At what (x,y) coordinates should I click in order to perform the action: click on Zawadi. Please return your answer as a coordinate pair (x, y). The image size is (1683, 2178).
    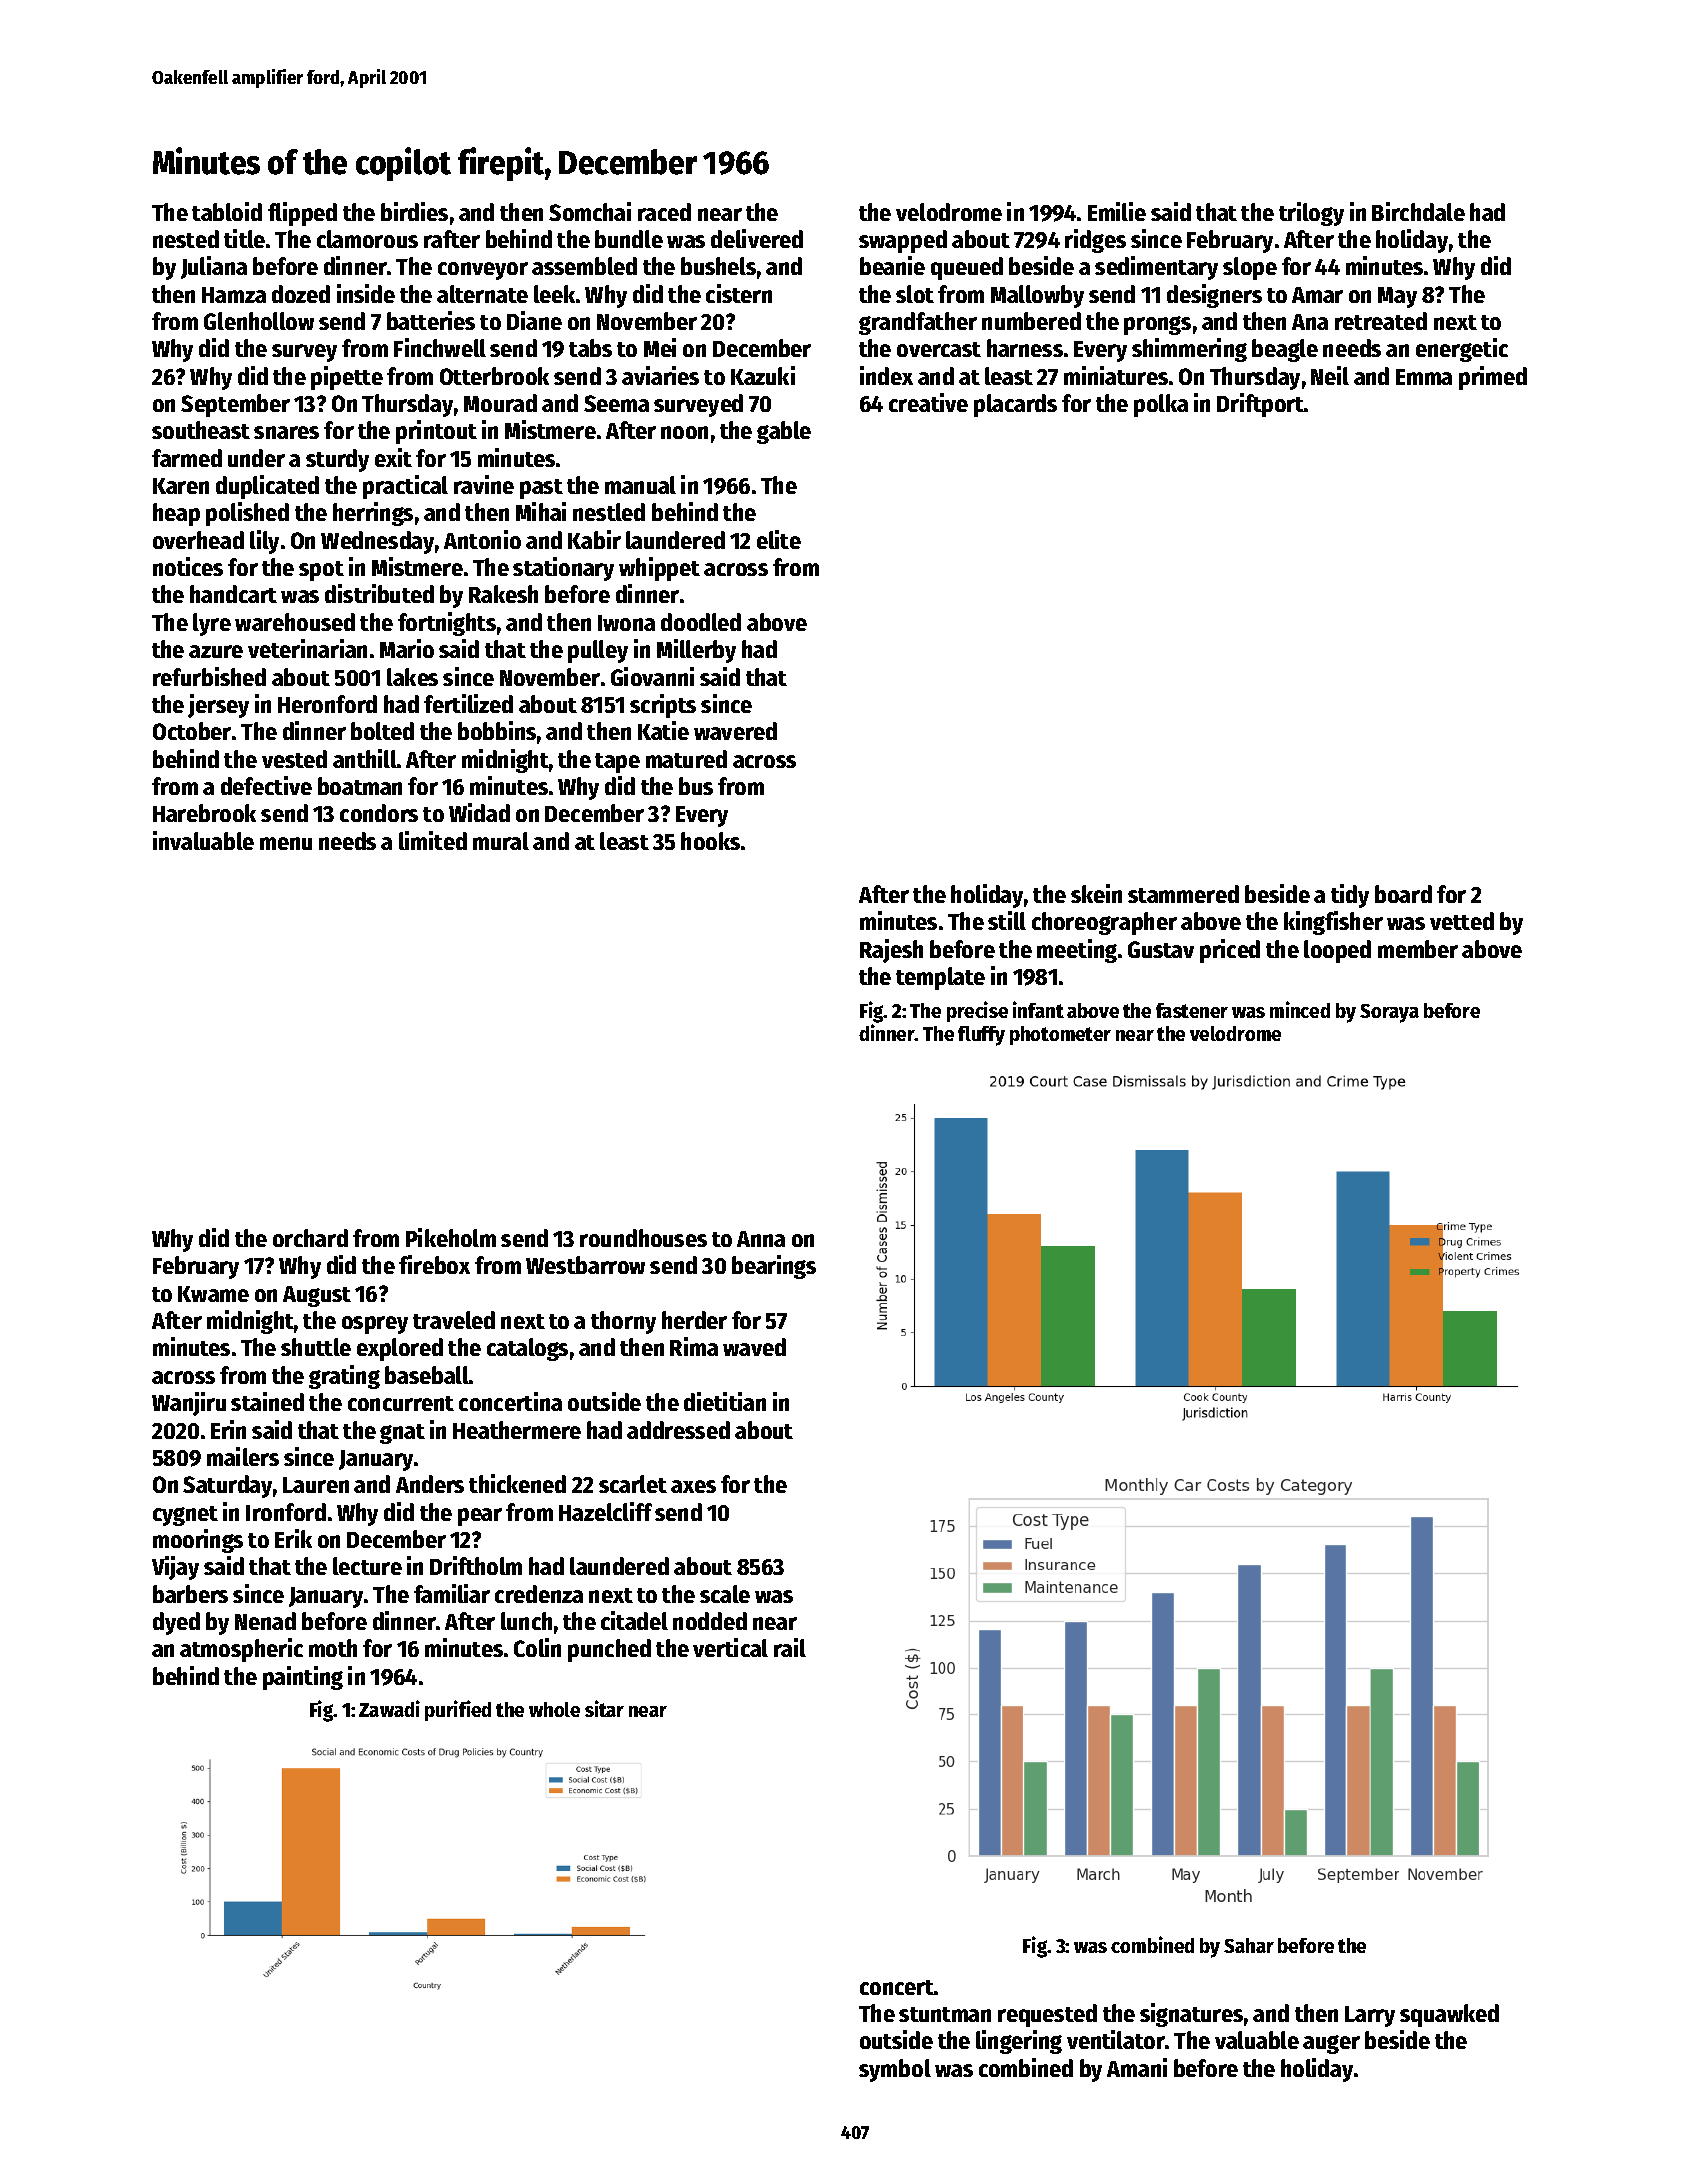
    Looking at the image, I should click on (389, 1708).
